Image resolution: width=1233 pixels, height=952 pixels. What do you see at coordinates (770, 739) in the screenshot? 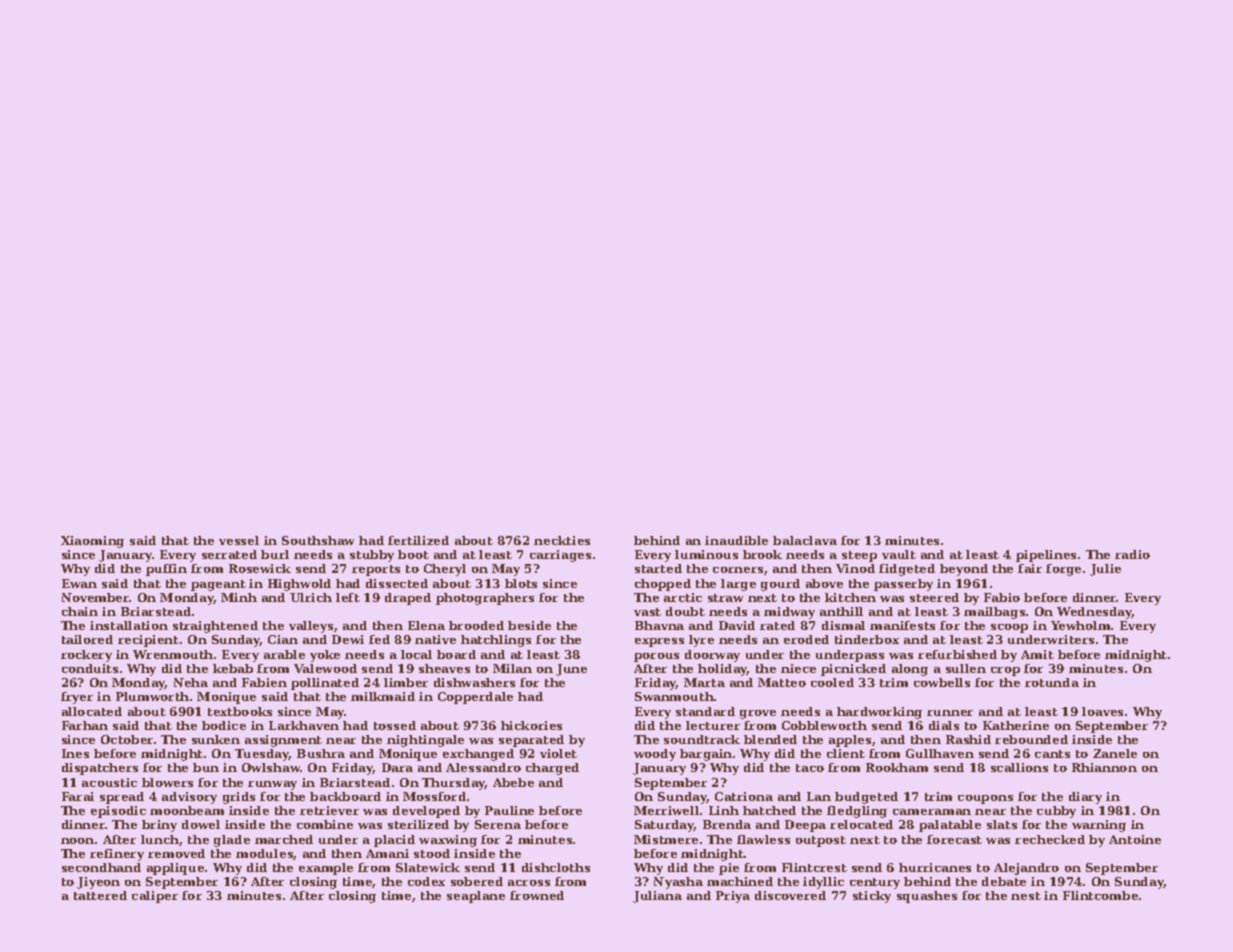
I see `blended` at bounding box center [770, 739].
